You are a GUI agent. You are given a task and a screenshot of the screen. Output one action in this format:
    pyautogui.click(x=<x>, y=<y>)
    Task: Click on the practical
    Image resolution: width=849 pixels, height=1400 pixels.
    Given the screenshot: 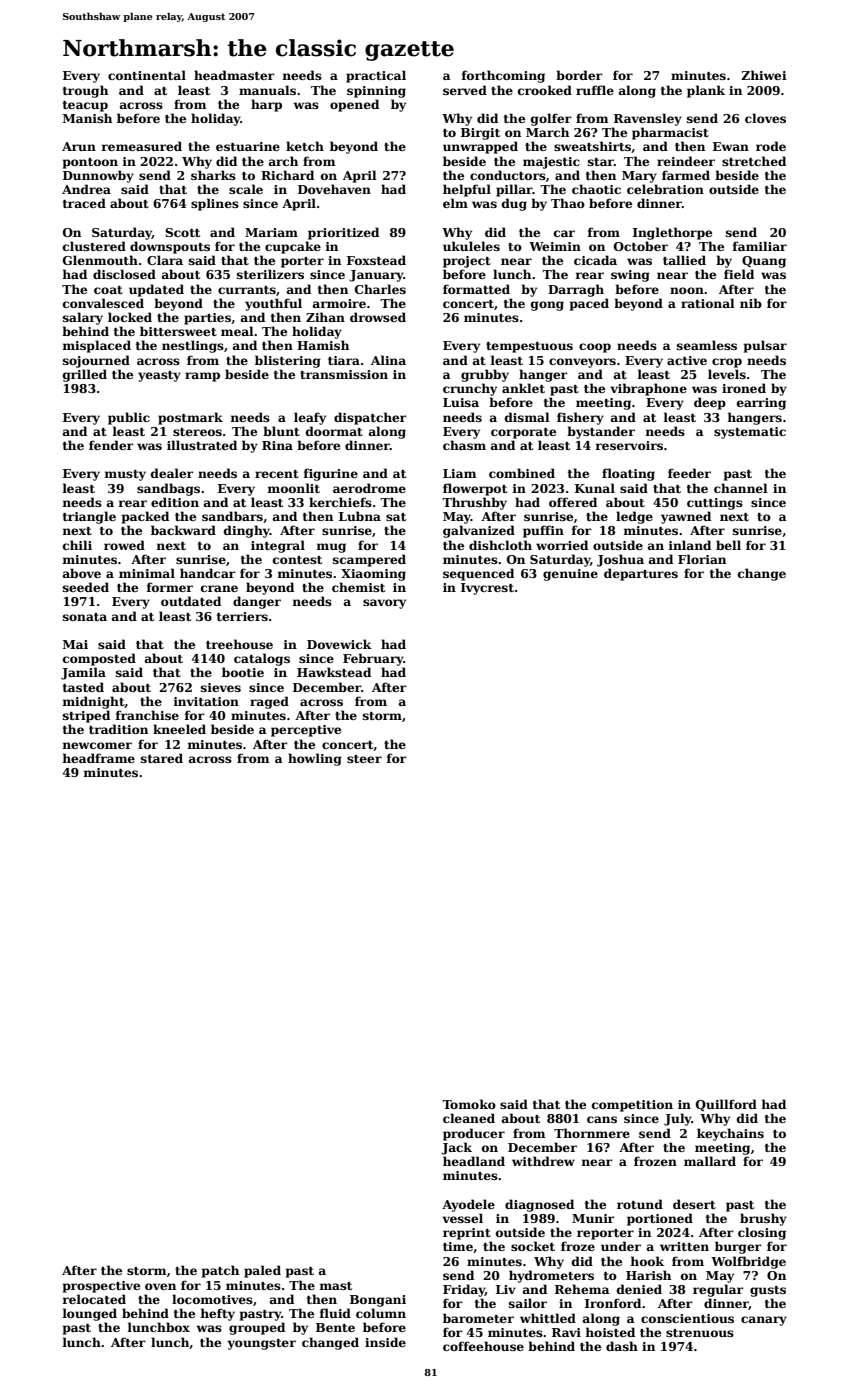 What is the action you would take?
    pyautogui.click(x=376, y=76)
